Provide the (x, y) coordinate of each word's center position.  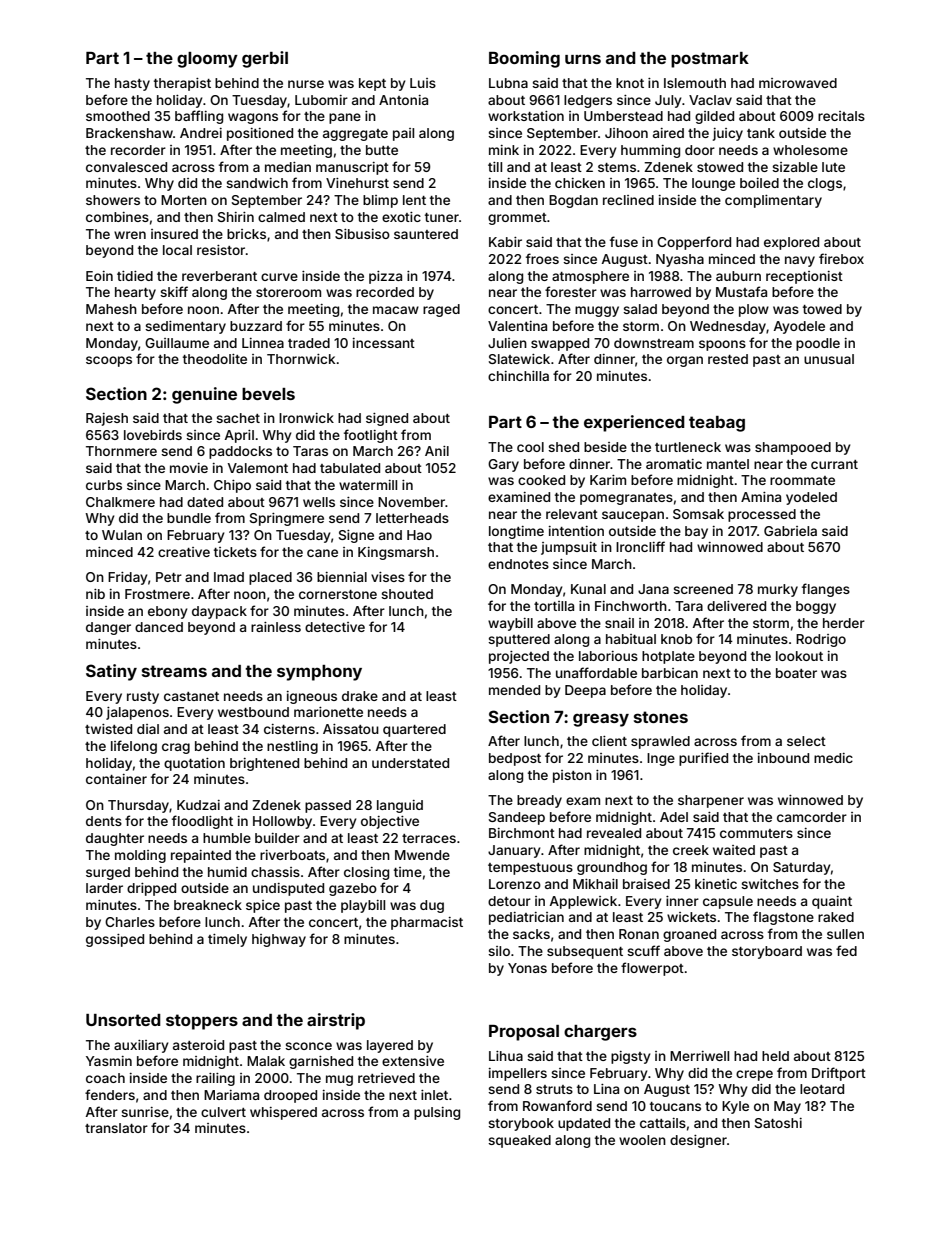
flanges (826, 590)
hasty (132, 84)
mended (514, 690)
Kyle (735, 1107)
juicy (728, 134)
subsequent (585, 952)
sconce (308, 1046)
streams (174, 671)
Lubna (508, 83)
